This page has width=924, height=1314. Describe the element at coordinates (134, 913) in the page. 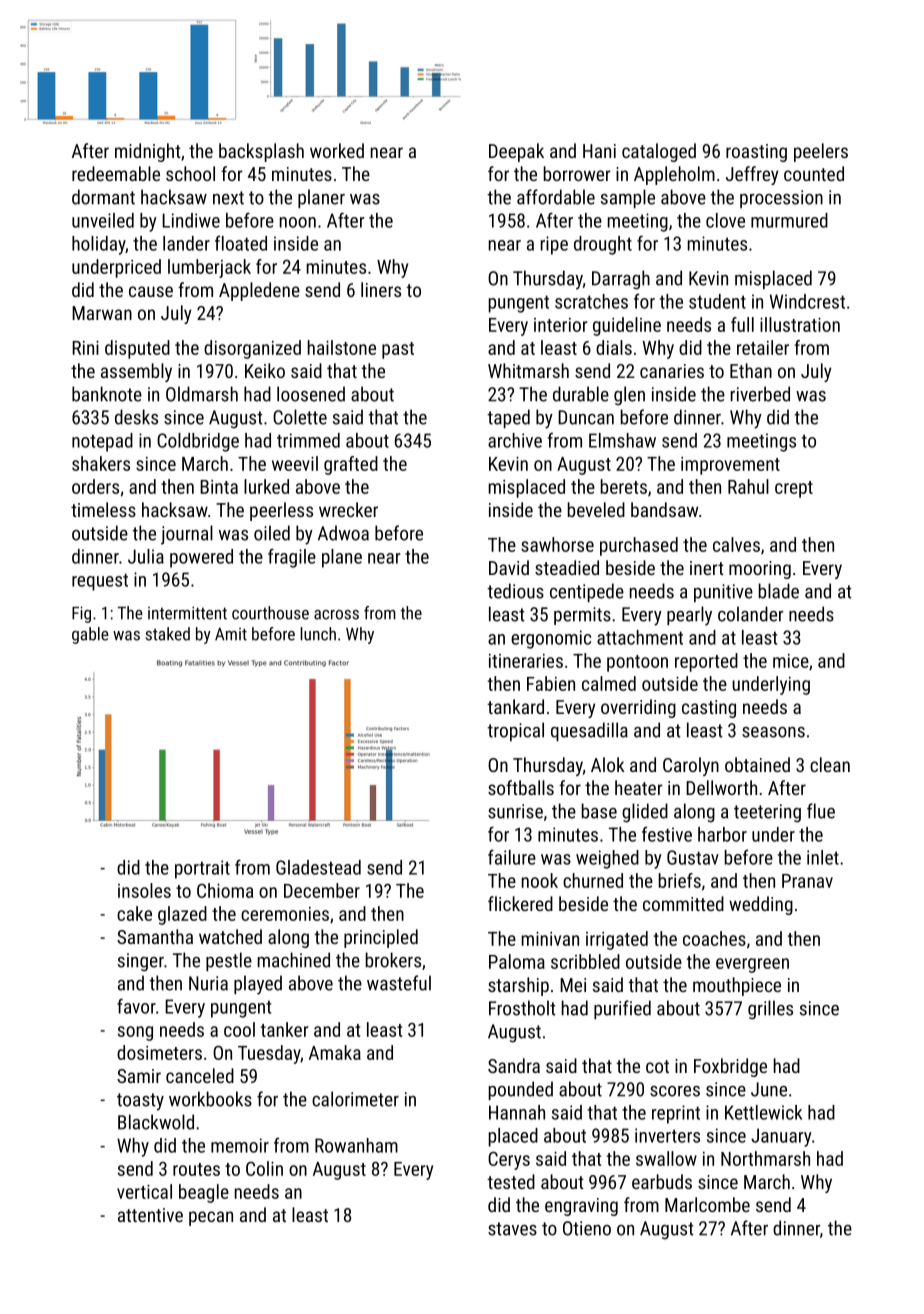

I see `cake` at that location.
